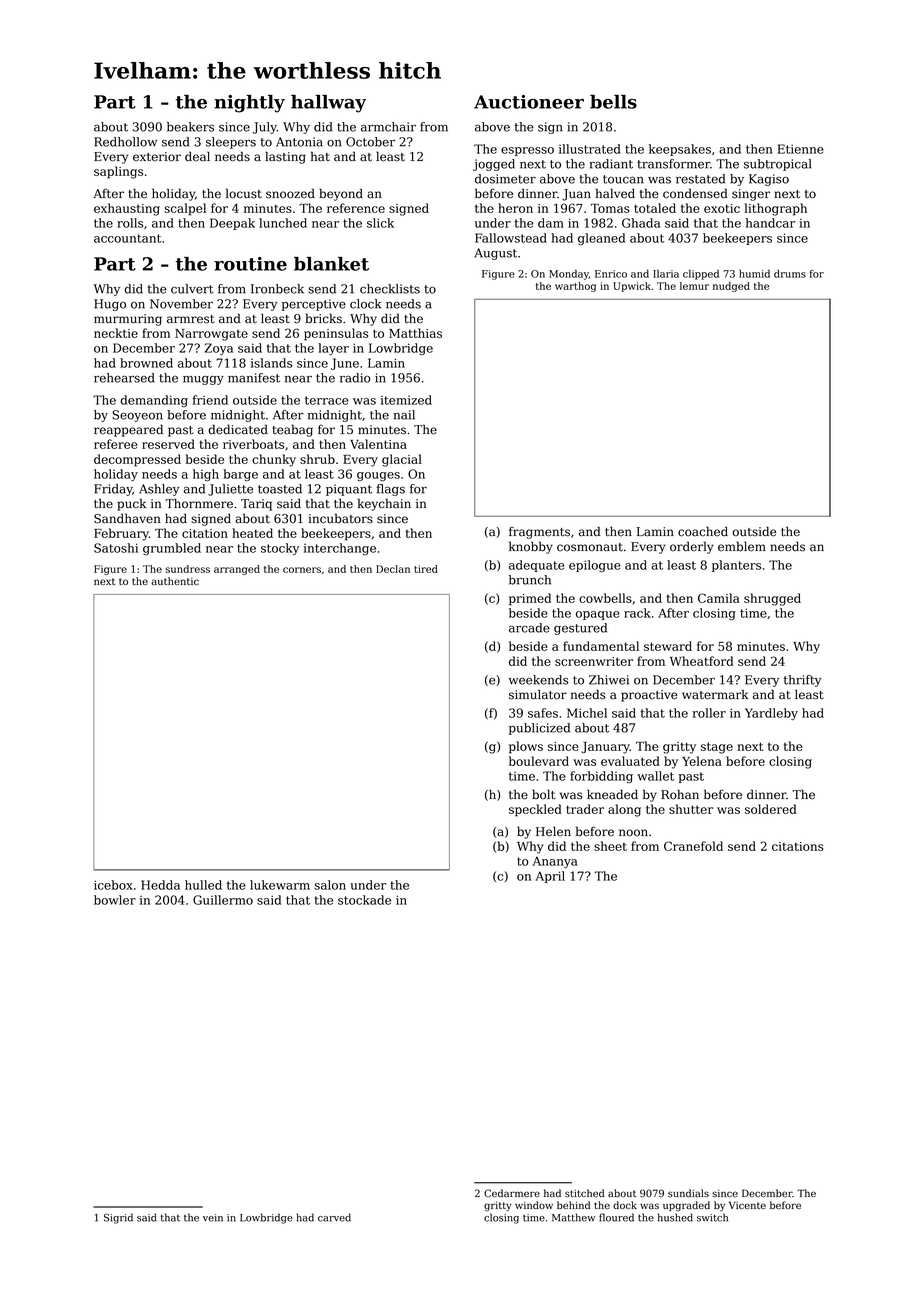  Describe the element at coordinates (771, 809) in the image. I see `soldered` at that location.
